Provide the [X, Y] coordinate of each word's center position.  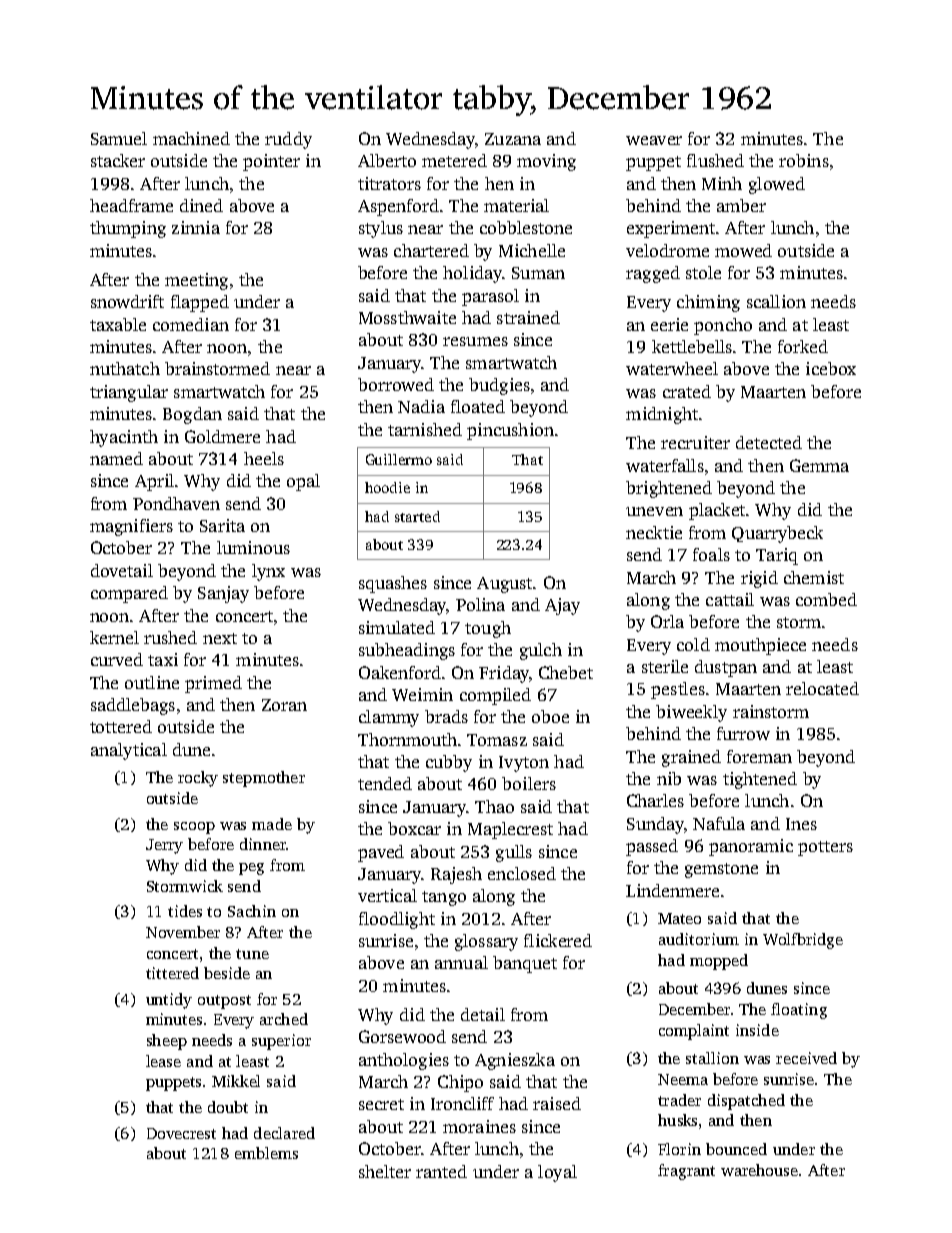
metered [454, 160]
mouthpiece [760, 646]
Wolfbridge [803, 941]
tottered [121, 726]
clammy [389, 718]
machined [191, 138]
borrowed [396, 384]
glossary [486, 942]
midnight [662, 415]
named [116, 458]
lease [163, 1061]
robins [804, 160]
